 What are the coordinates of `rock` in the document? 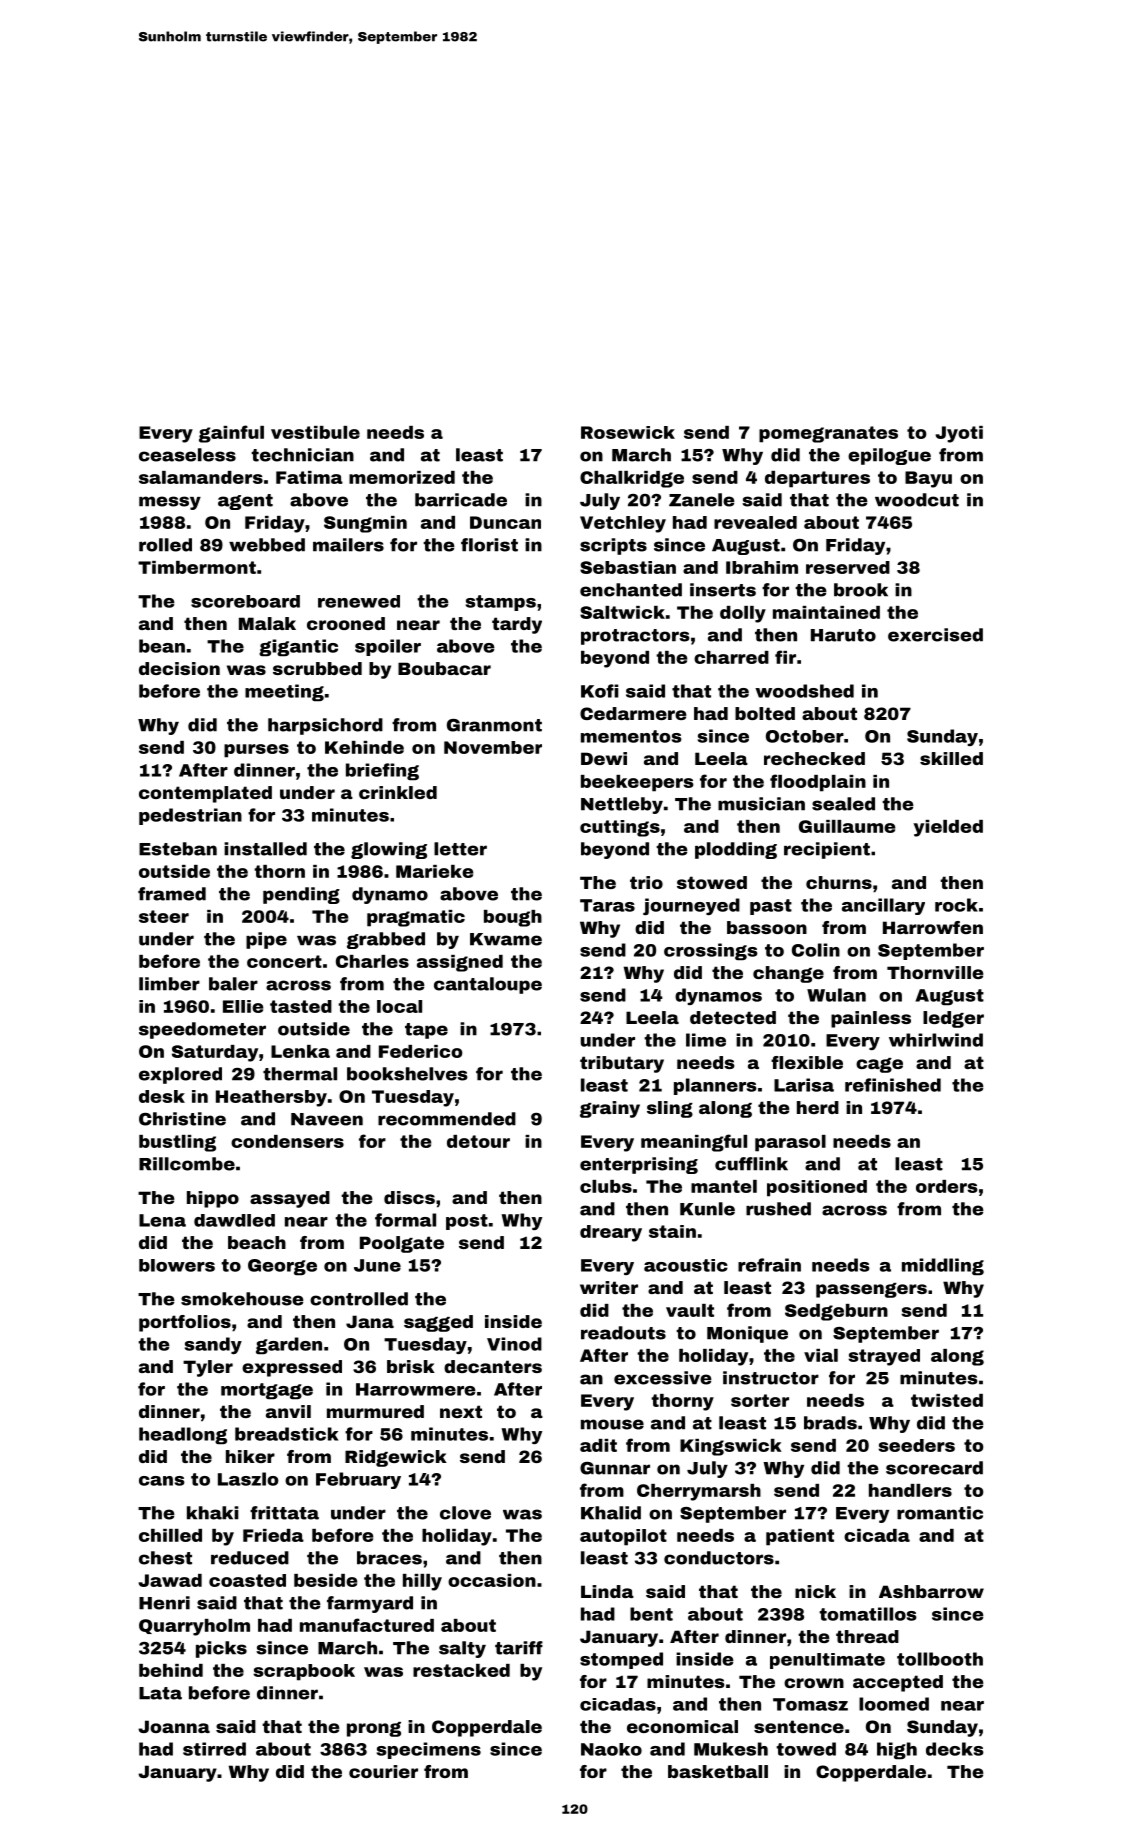 It's located at (956, 905).
